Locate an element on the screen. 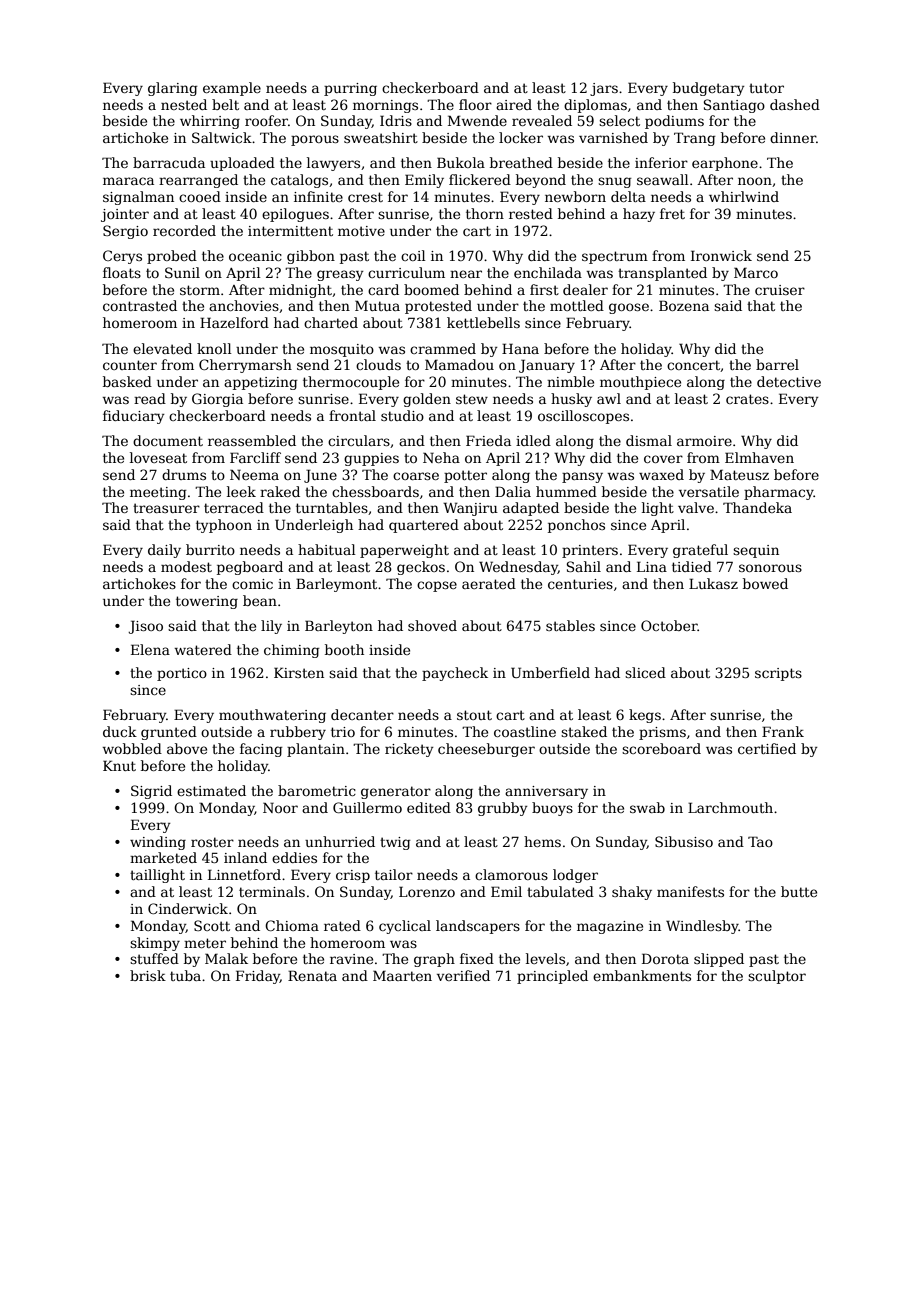  tutor is located at coordinates (766, 88).
